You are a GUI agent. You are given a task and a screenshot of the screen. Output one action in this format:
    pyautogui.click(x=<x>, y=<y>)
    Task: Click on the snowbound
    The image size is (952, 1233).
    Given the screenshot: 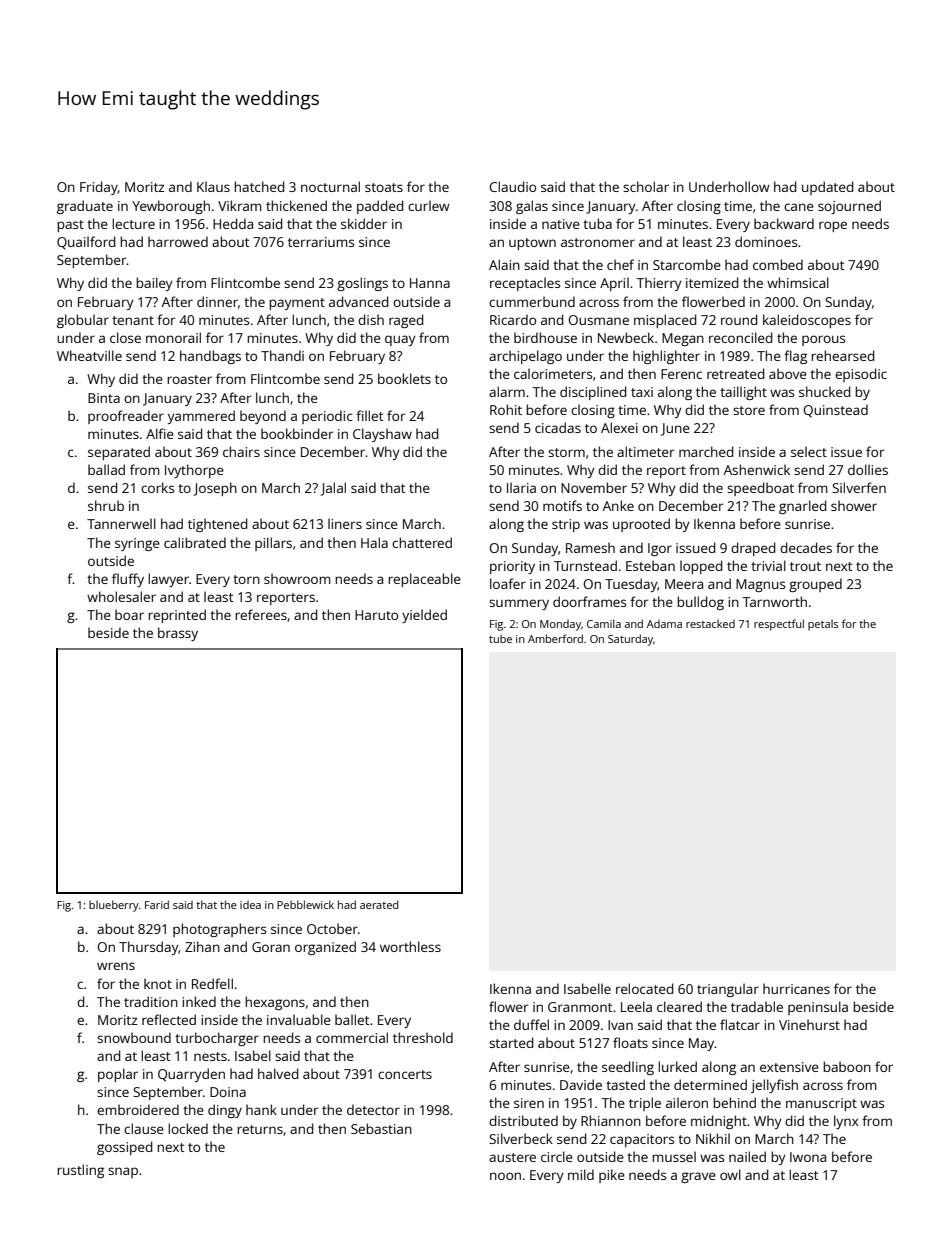 What is the action you would take?
    pyautogui.click(x=134, y=1037)
